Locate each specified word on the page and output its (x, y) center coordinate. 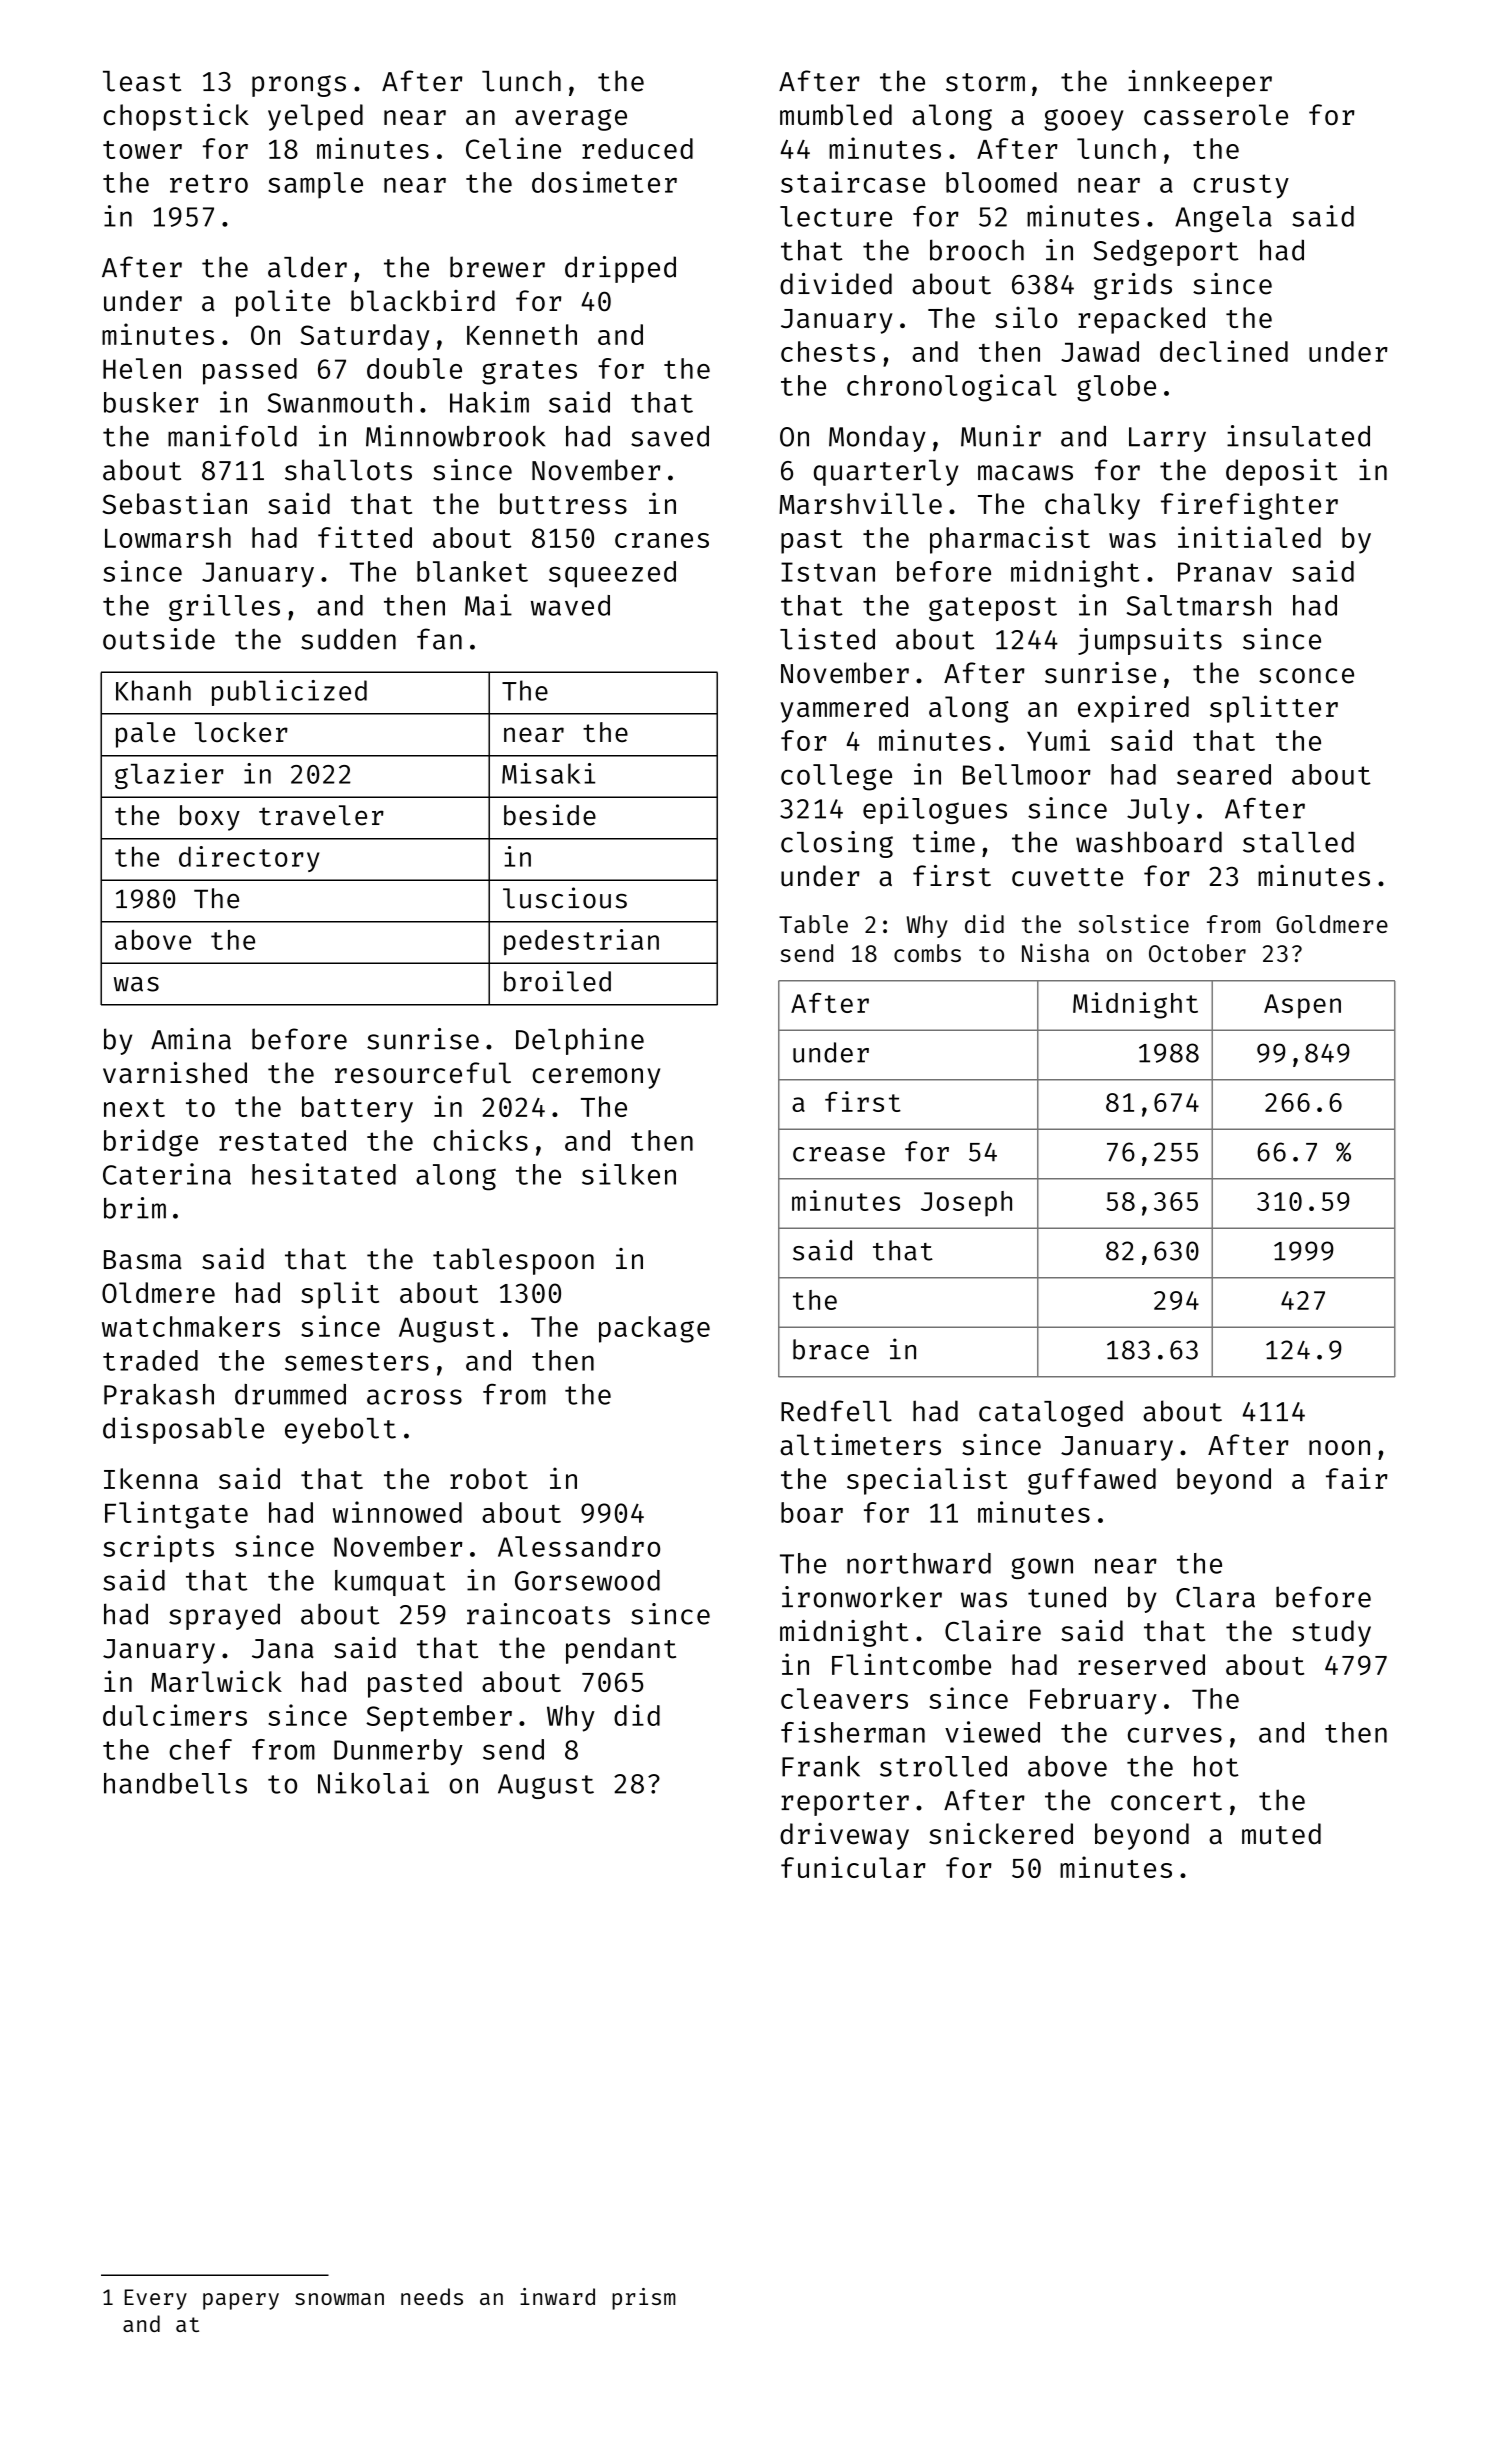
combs (927, 953)
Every (156, 2299)
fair (1357, 1478)
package (654, 1329)
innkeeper (1200, 83)
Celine (513, 148)
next (134, 1108)
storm (985, 82)
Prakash (159, 1394)
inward (557, 2296)
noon (1339, 1448)
